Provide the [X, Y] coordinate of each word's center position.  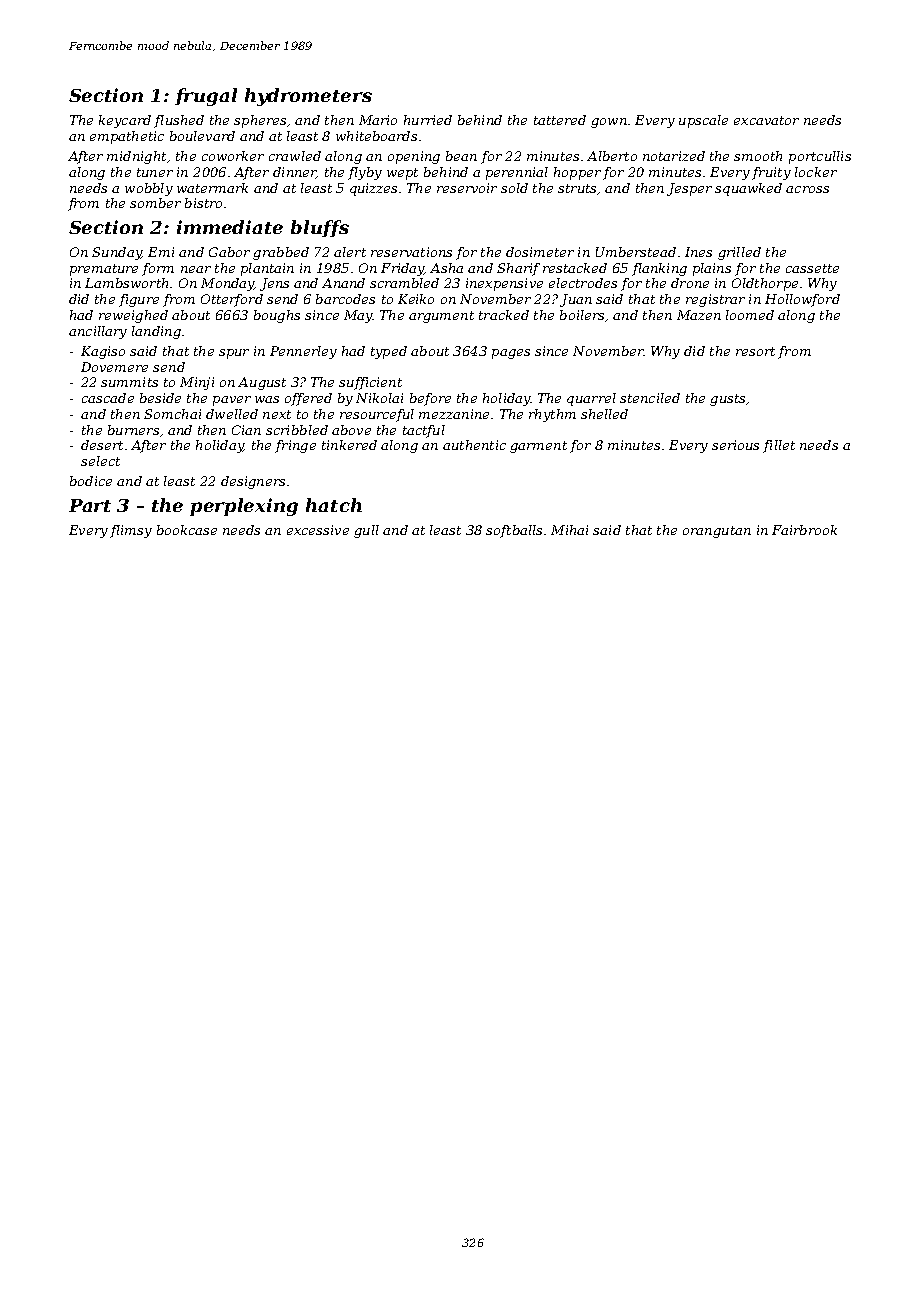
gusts [727, 400]
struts [577, 188]
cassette [812, 268]
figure [139, 300]
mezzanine [454, 414]
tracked [504, 315]
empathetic [127, 137]
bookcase [187, 530]
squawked [748, 189]
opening [414, 157]
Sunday [116, 253]
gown [609, 123]
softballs [514, 531]
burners [133, 430]
